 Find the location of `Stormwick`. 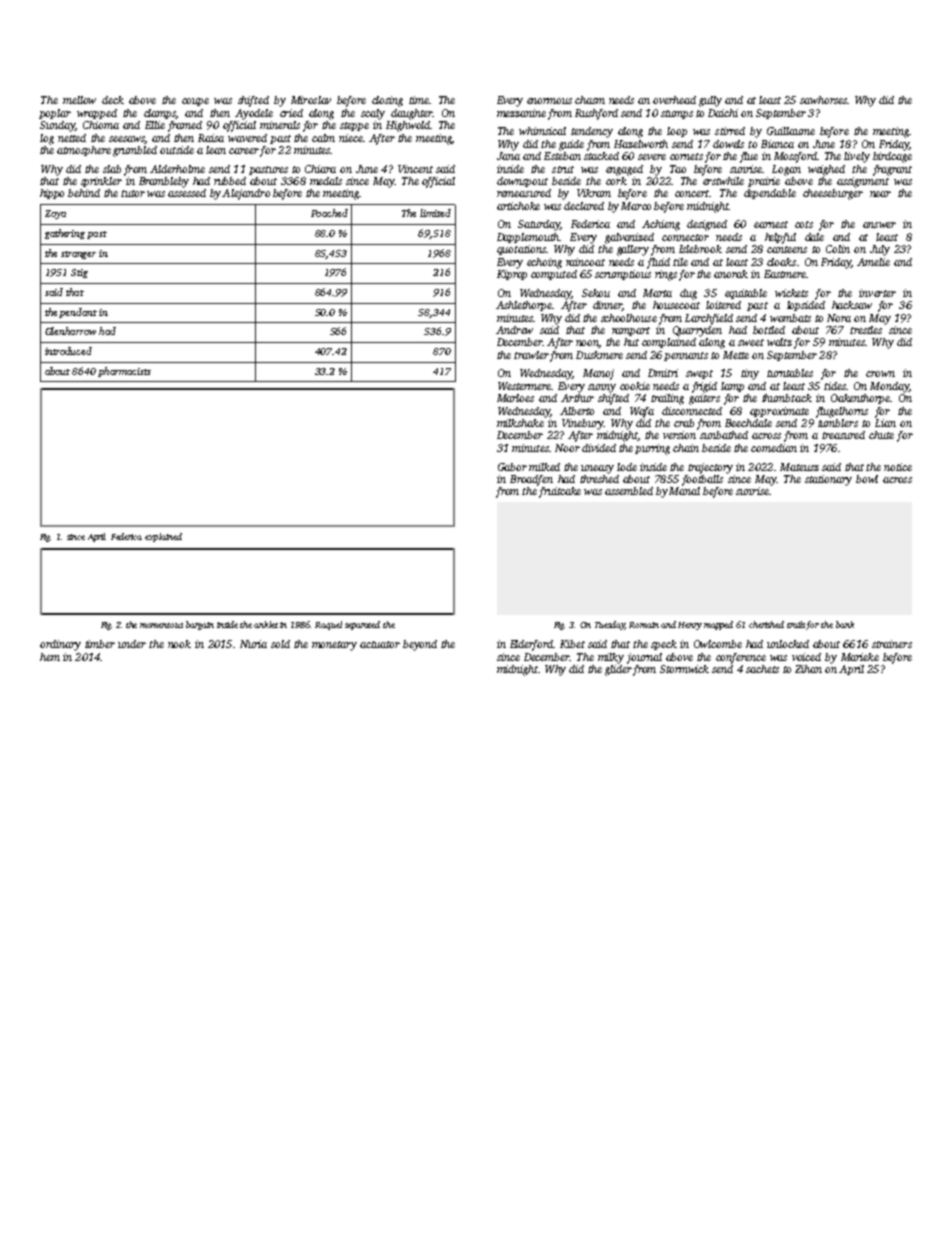

Stormwick is located at coordinates (684, 669).
